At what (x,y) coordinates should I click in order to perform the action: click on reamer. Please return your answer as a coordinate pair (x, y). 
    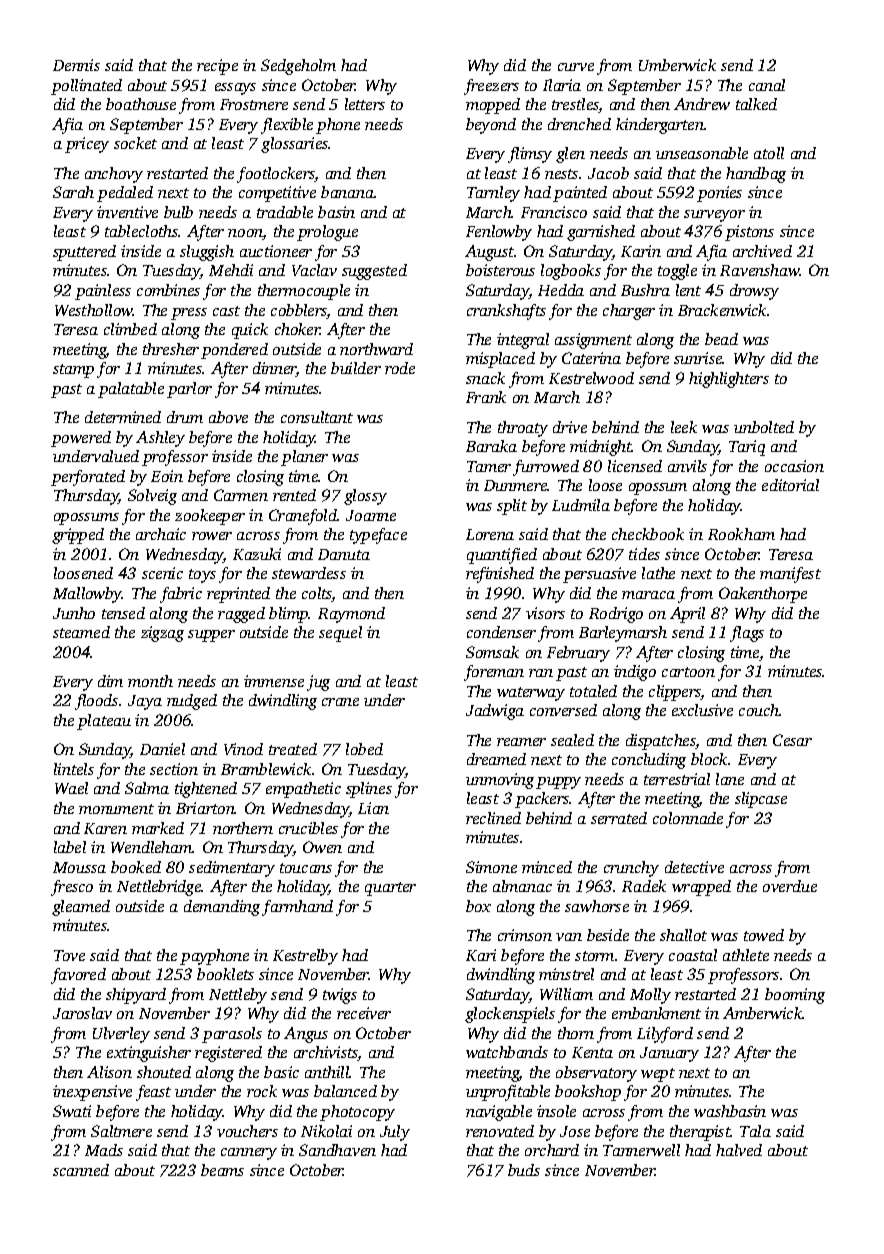
    Looking at the image, I should click on (521, 742).
